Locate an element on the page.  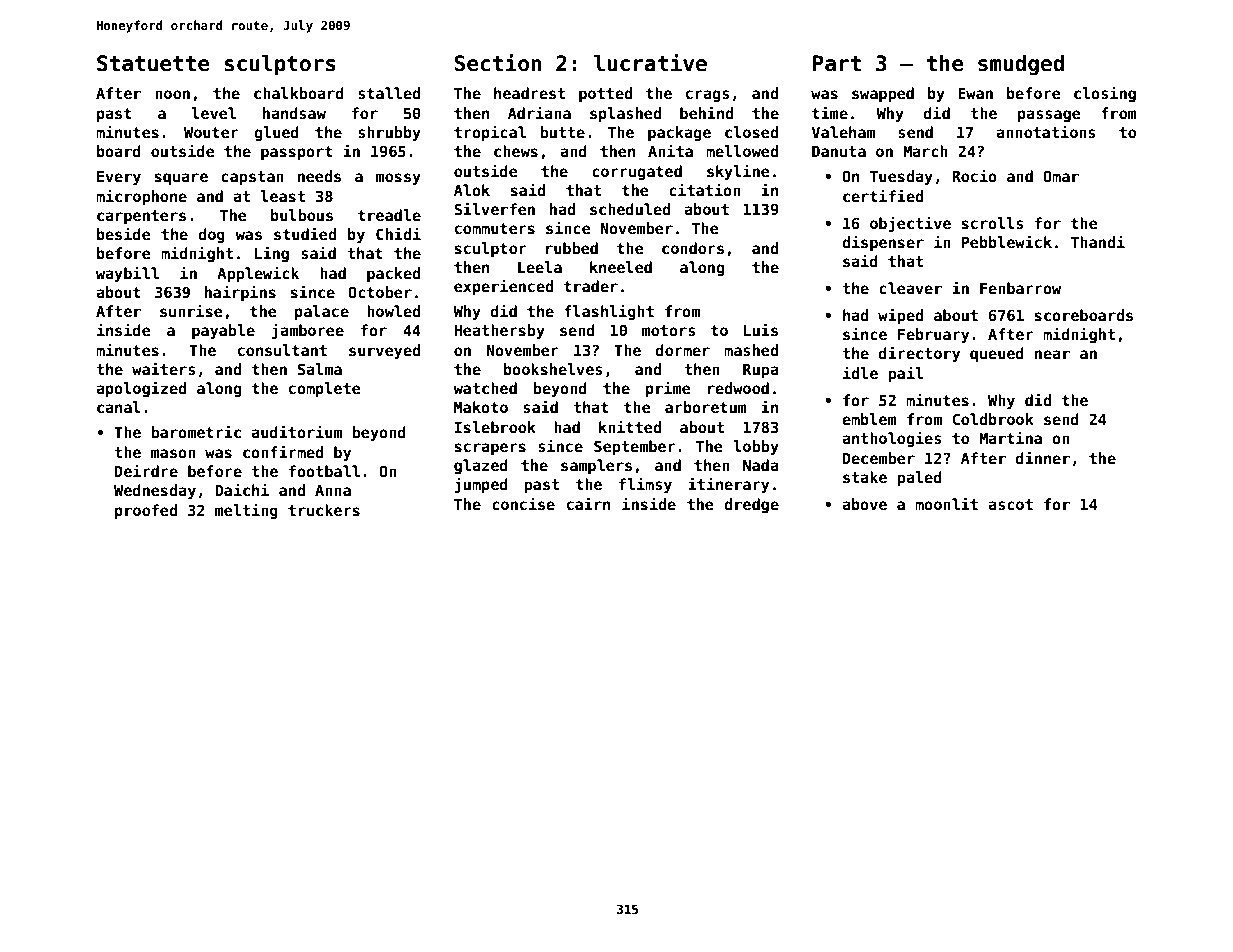
smudged is located at coordinates (1021, 65).
